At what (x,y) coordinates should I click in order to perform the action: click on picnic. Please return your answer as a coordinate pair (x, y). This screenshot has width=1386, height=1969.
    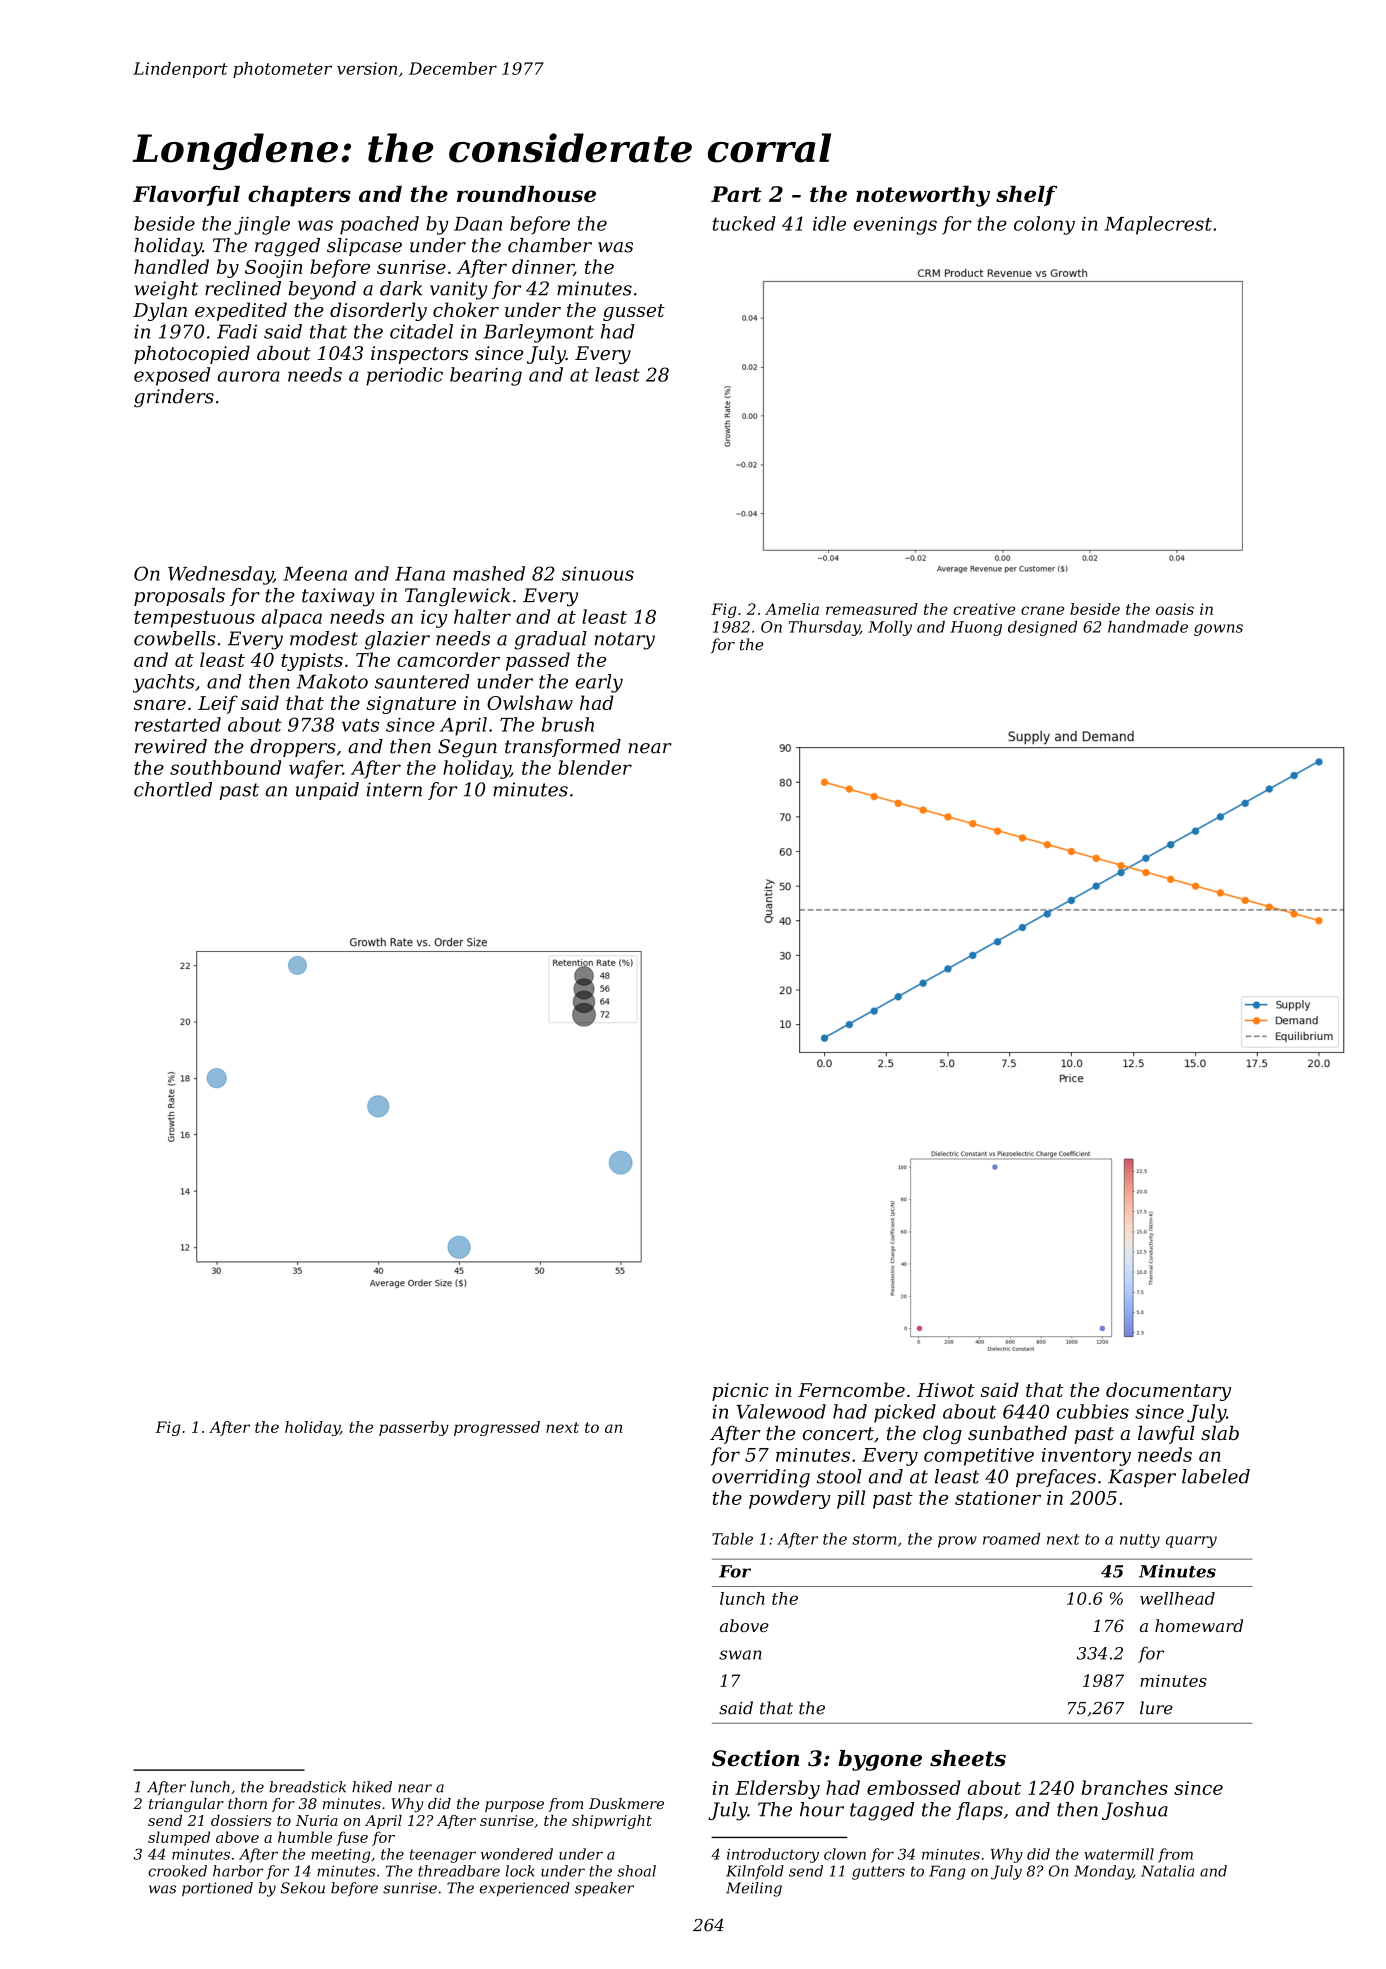
    Looking at the image, I should click on (740, 1392).
